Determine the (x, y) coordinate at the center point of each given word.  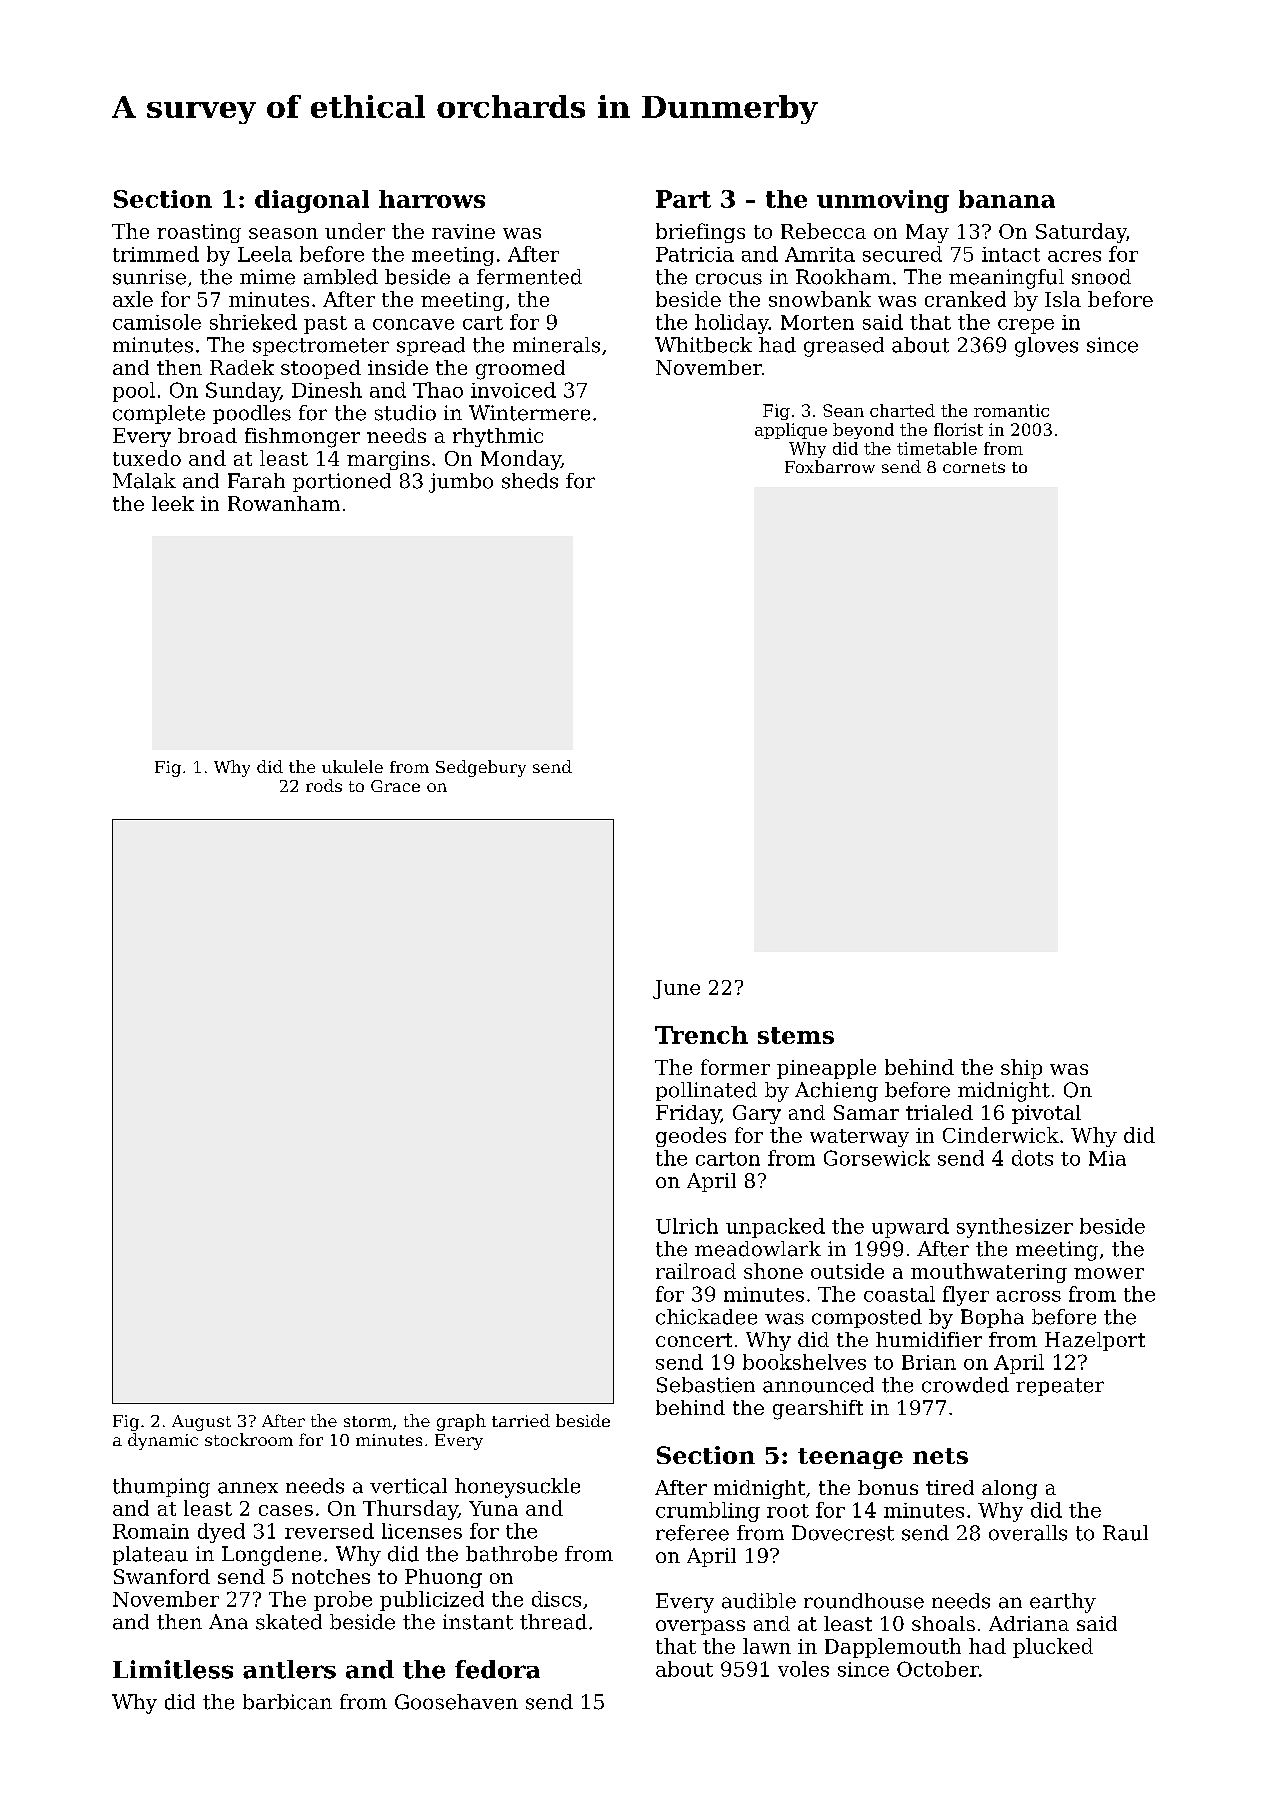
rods (324, 785)
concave (413, 324)
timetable (937, 448)
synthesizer (1015, 1228)
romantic (1011, 410)
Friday (688, 1114)
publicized (432, 1601)
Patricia (695, 254)
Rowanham (284, 503)
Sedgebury (481, 768)
